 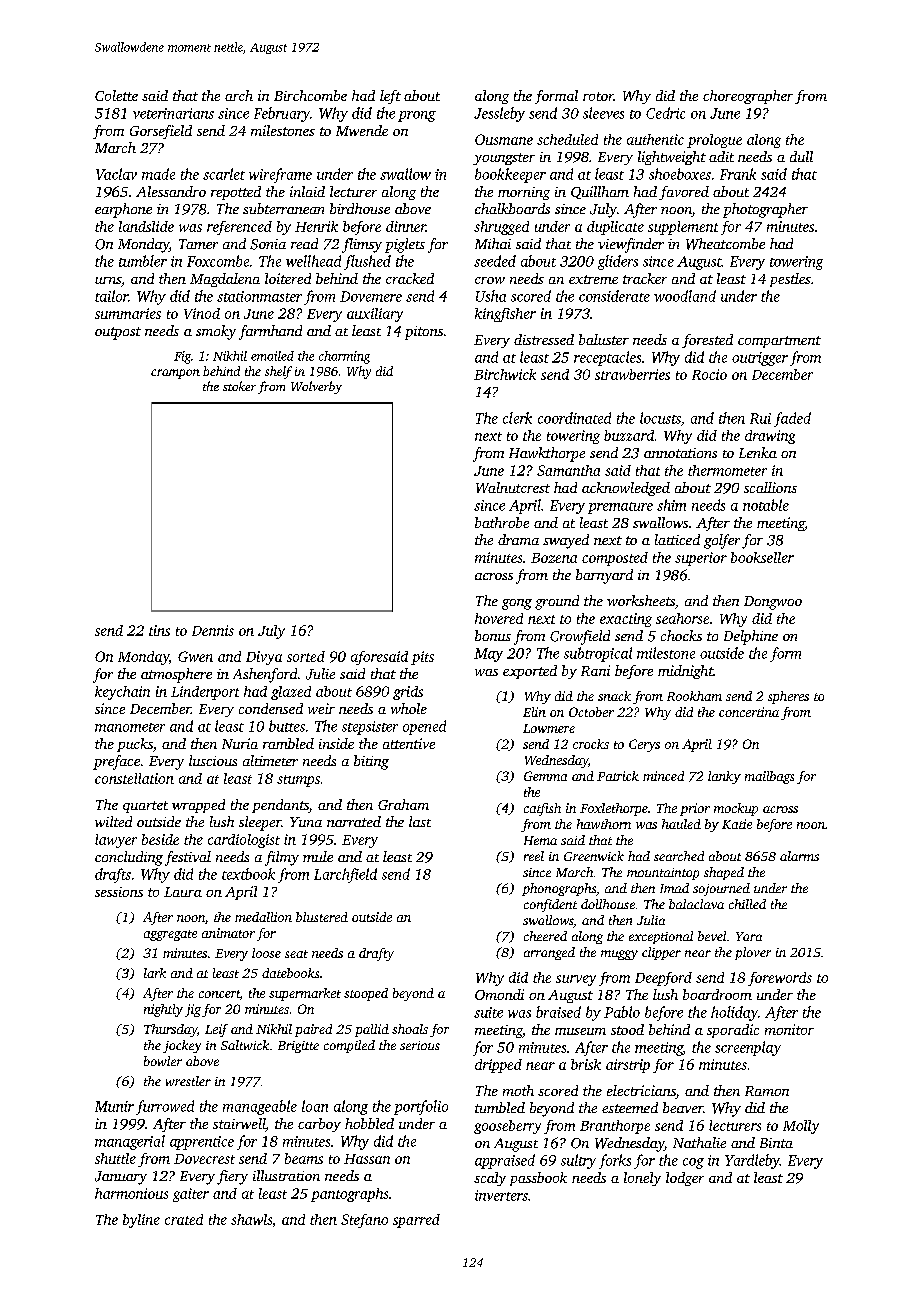 I want to click on wireframe, so click(x=280, y=175).
